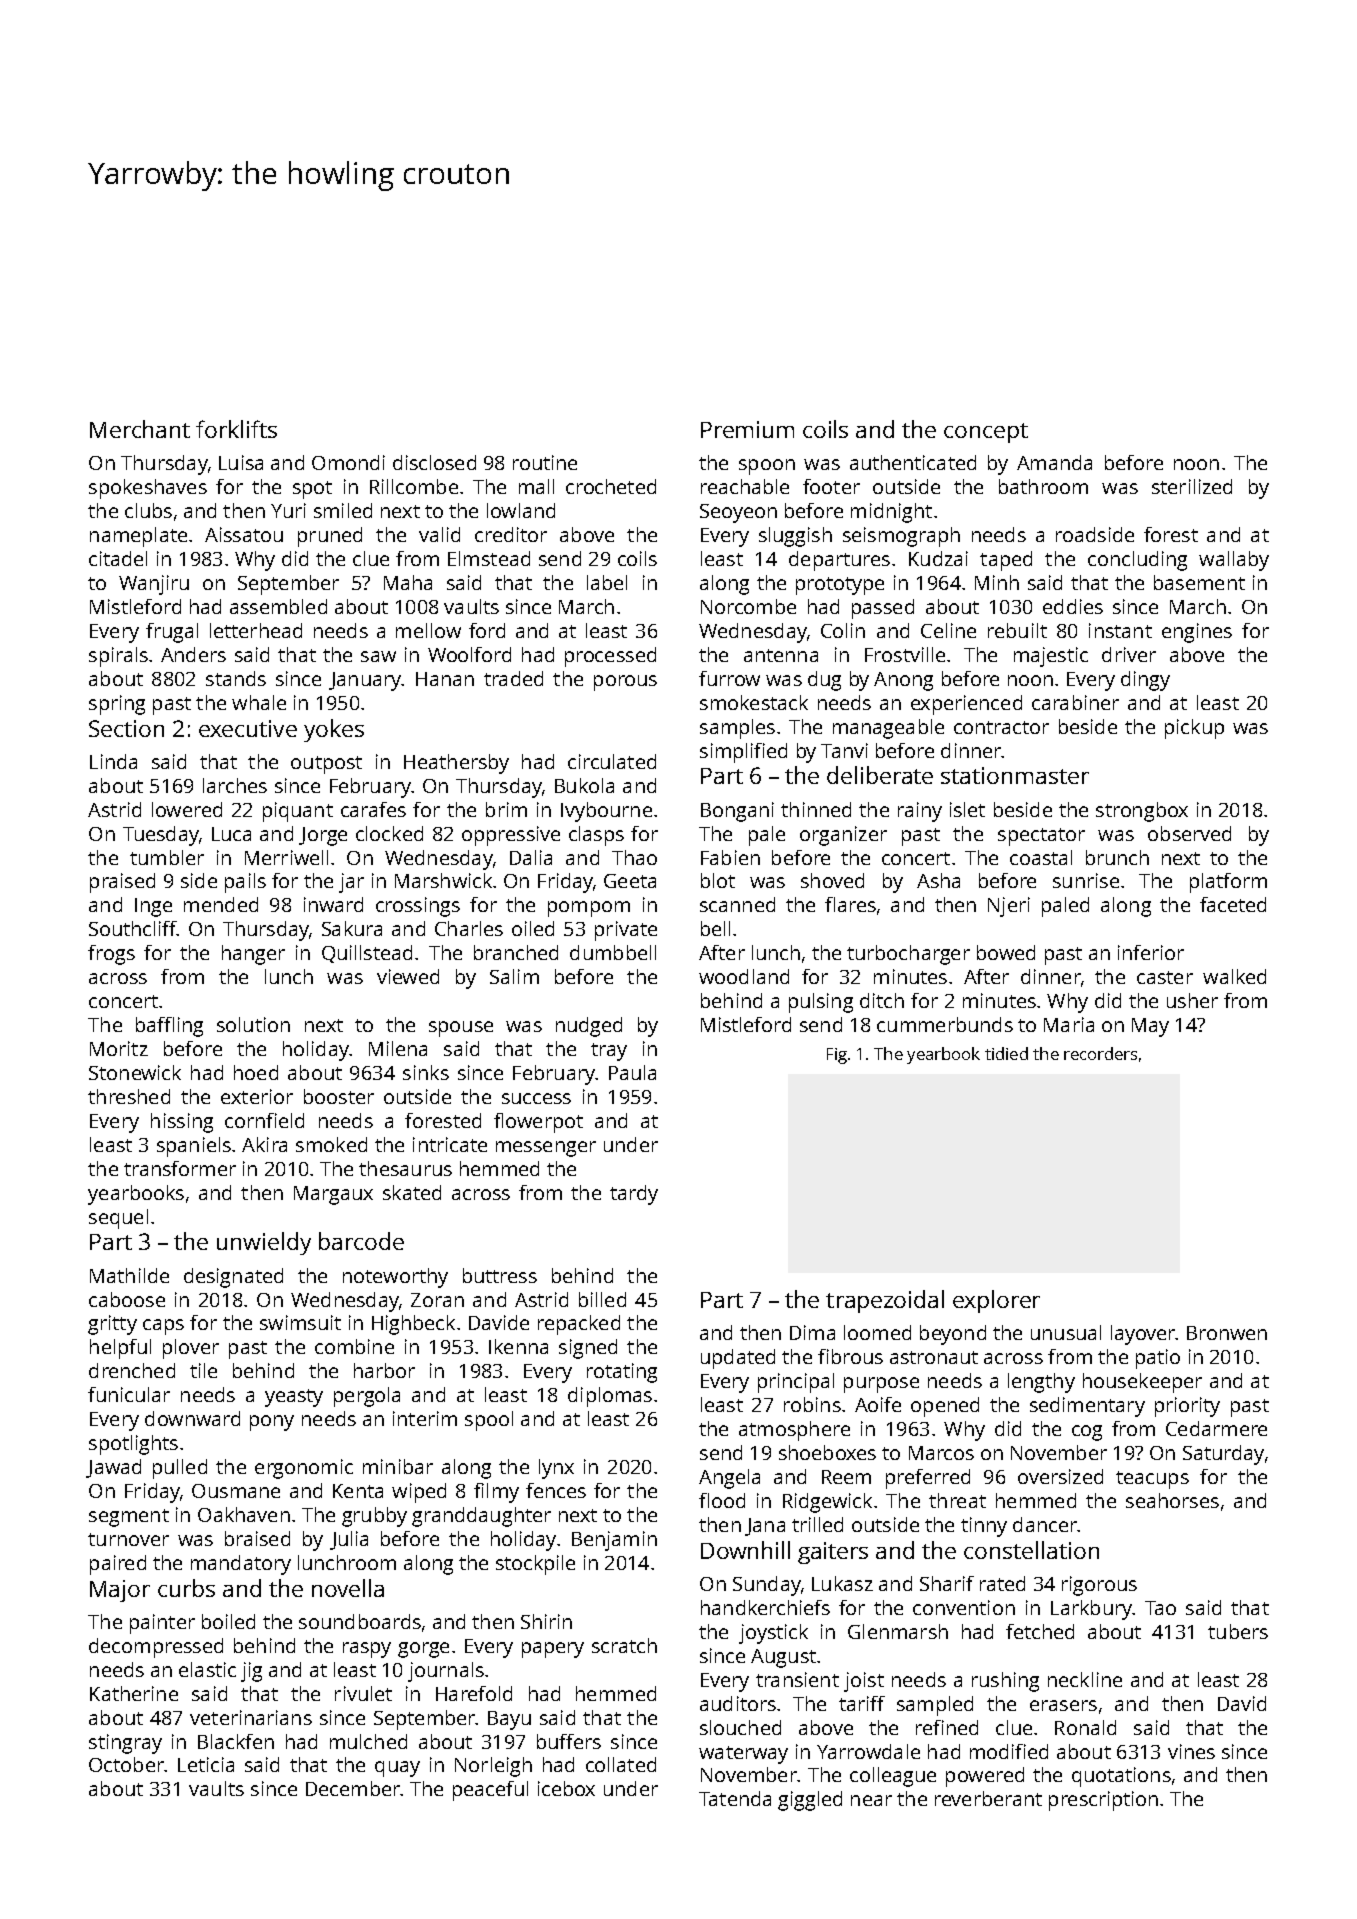  I want to click on repacked, so click(579, 1325).
